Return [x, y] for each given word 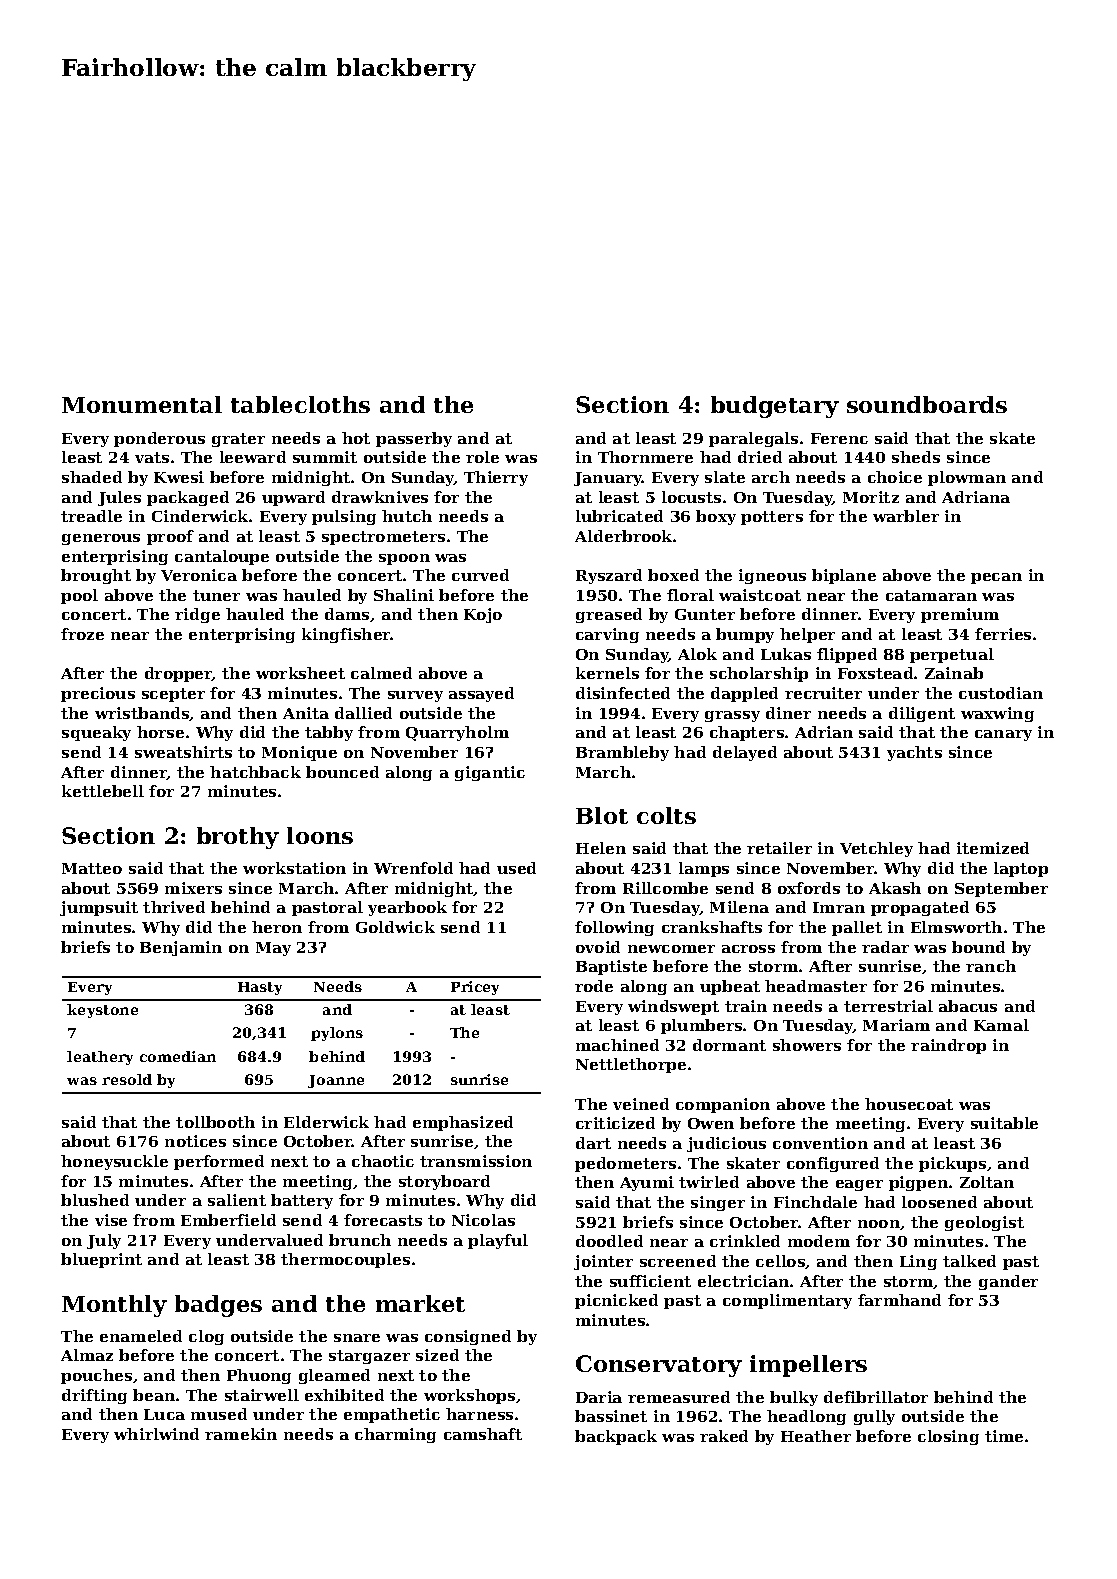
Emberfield [228, 1220]
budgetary [775, 407]
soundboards [927, 404]
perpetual [952, 655]
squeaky [96, 733]
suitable [1004, 1123]
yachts [914, 753]
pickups [952, 1164]
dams [347, 614]
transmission [476, 1161]
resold [127, 1079]
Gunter [705, 614]
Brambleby [622, 753]
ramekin [241, 1434]
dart [593, 1143]
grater [238, 440]
